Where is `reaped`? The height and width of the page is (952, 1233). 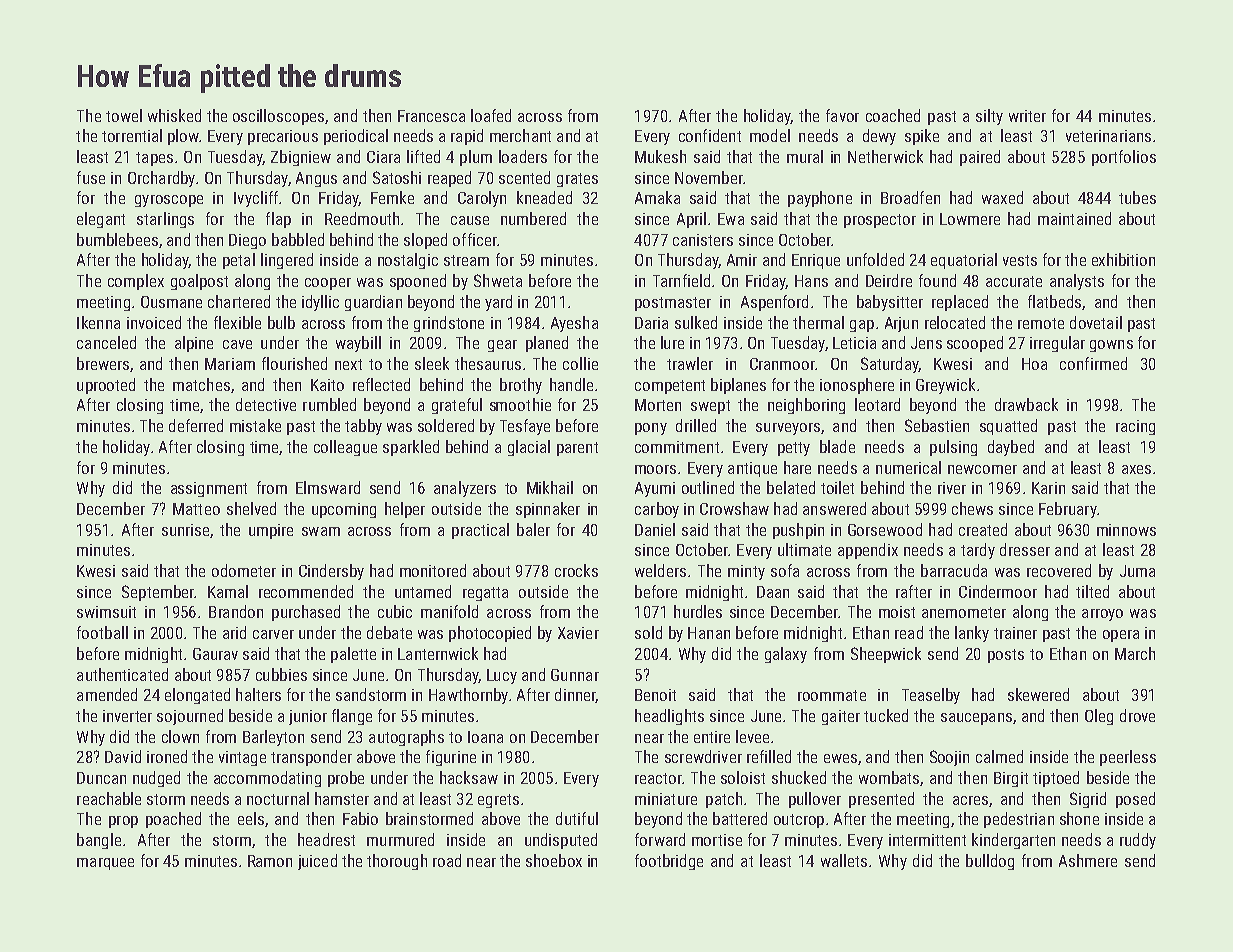
reaped is located at coordinates (449, 179).
